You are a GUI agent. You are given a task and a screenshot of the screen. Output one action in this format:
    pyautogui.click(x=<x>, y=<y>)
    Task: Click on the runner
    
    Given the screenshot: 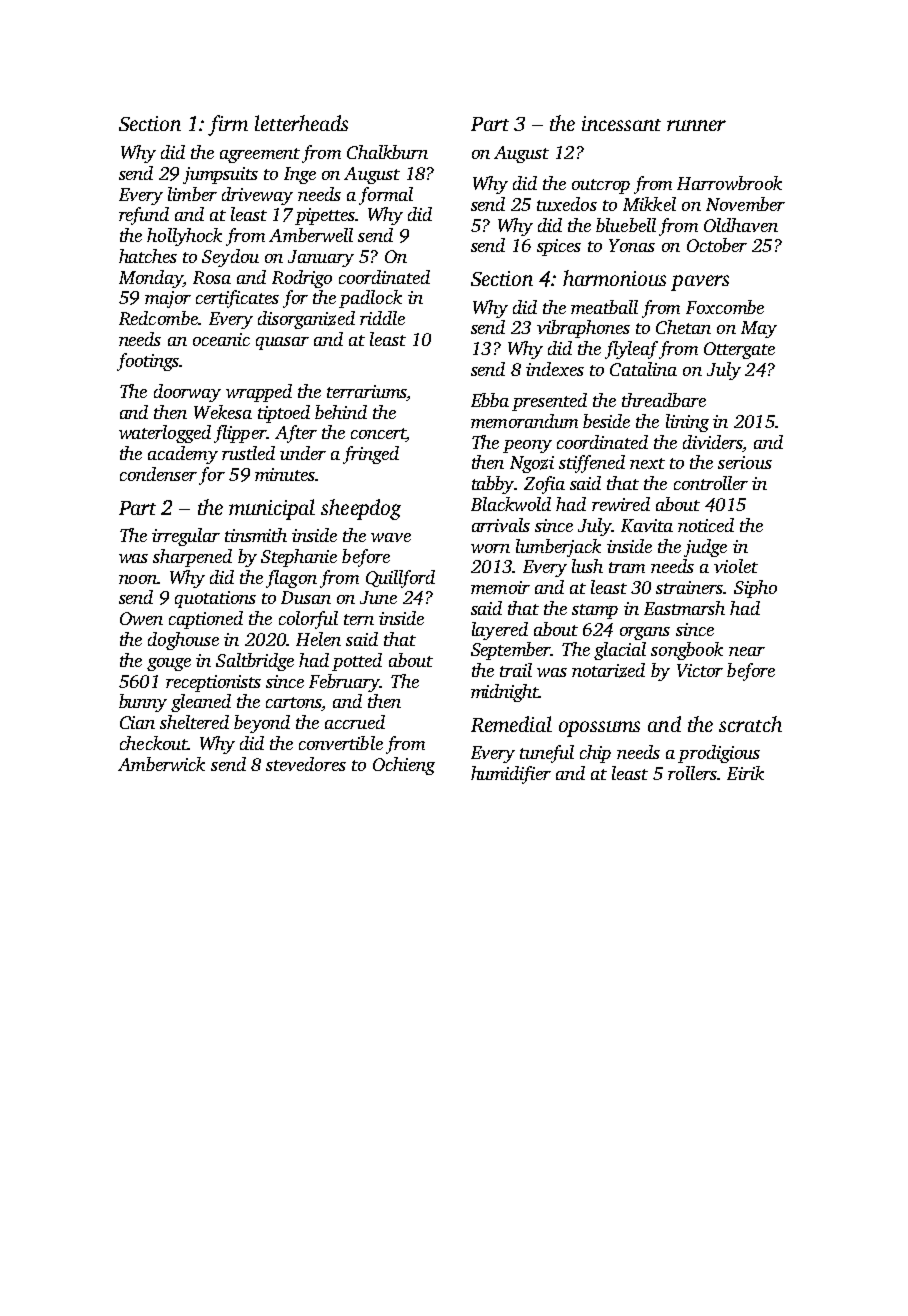 What is the action you would take?
    pyautogui.click(x=696, y=125)
